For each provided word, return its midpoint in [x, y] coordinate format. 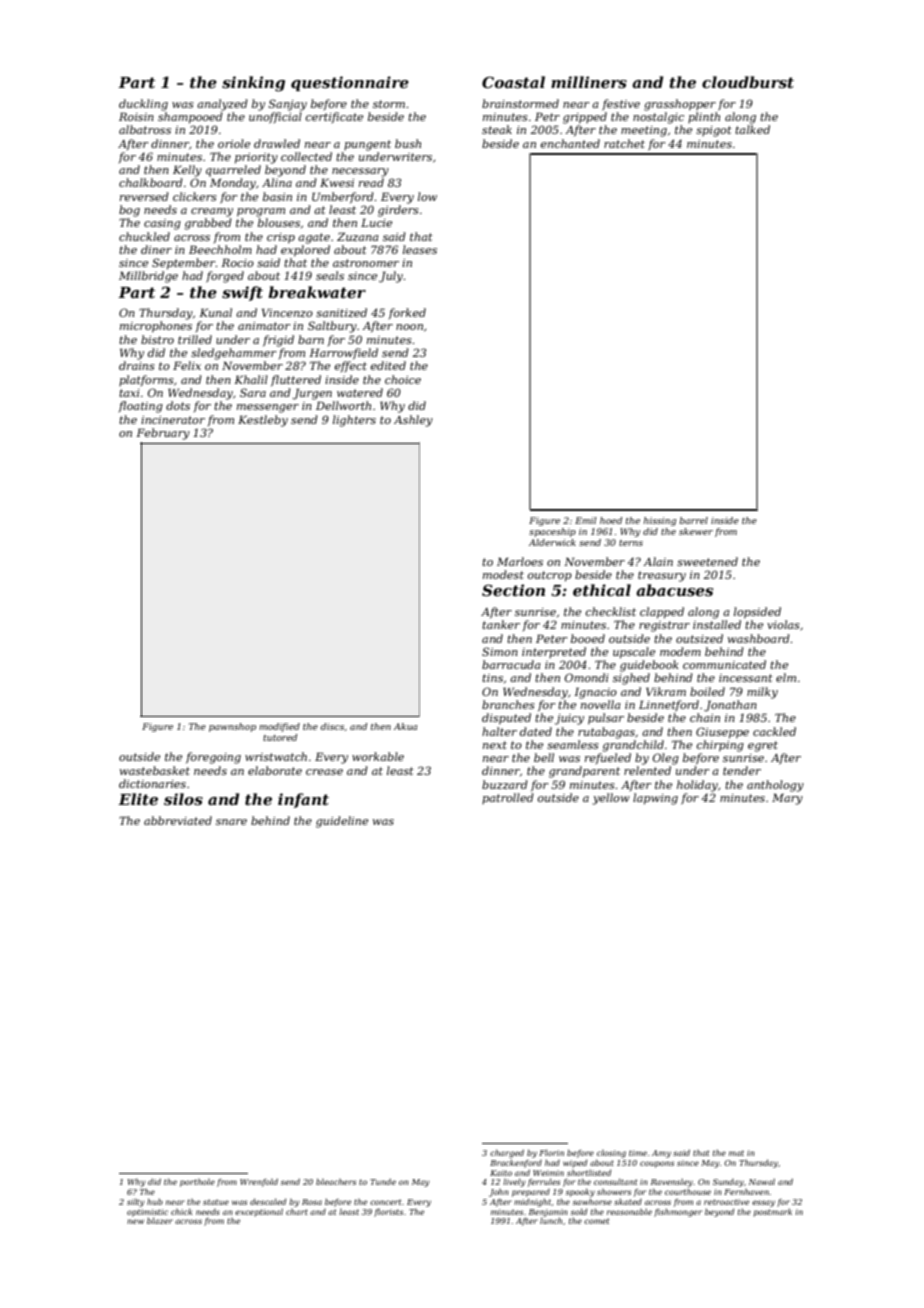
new [135, 1221]
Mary [787, 799]
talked [752, 129]
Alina [277, 182]
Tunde [383, 1182]
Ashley [413, 421]
